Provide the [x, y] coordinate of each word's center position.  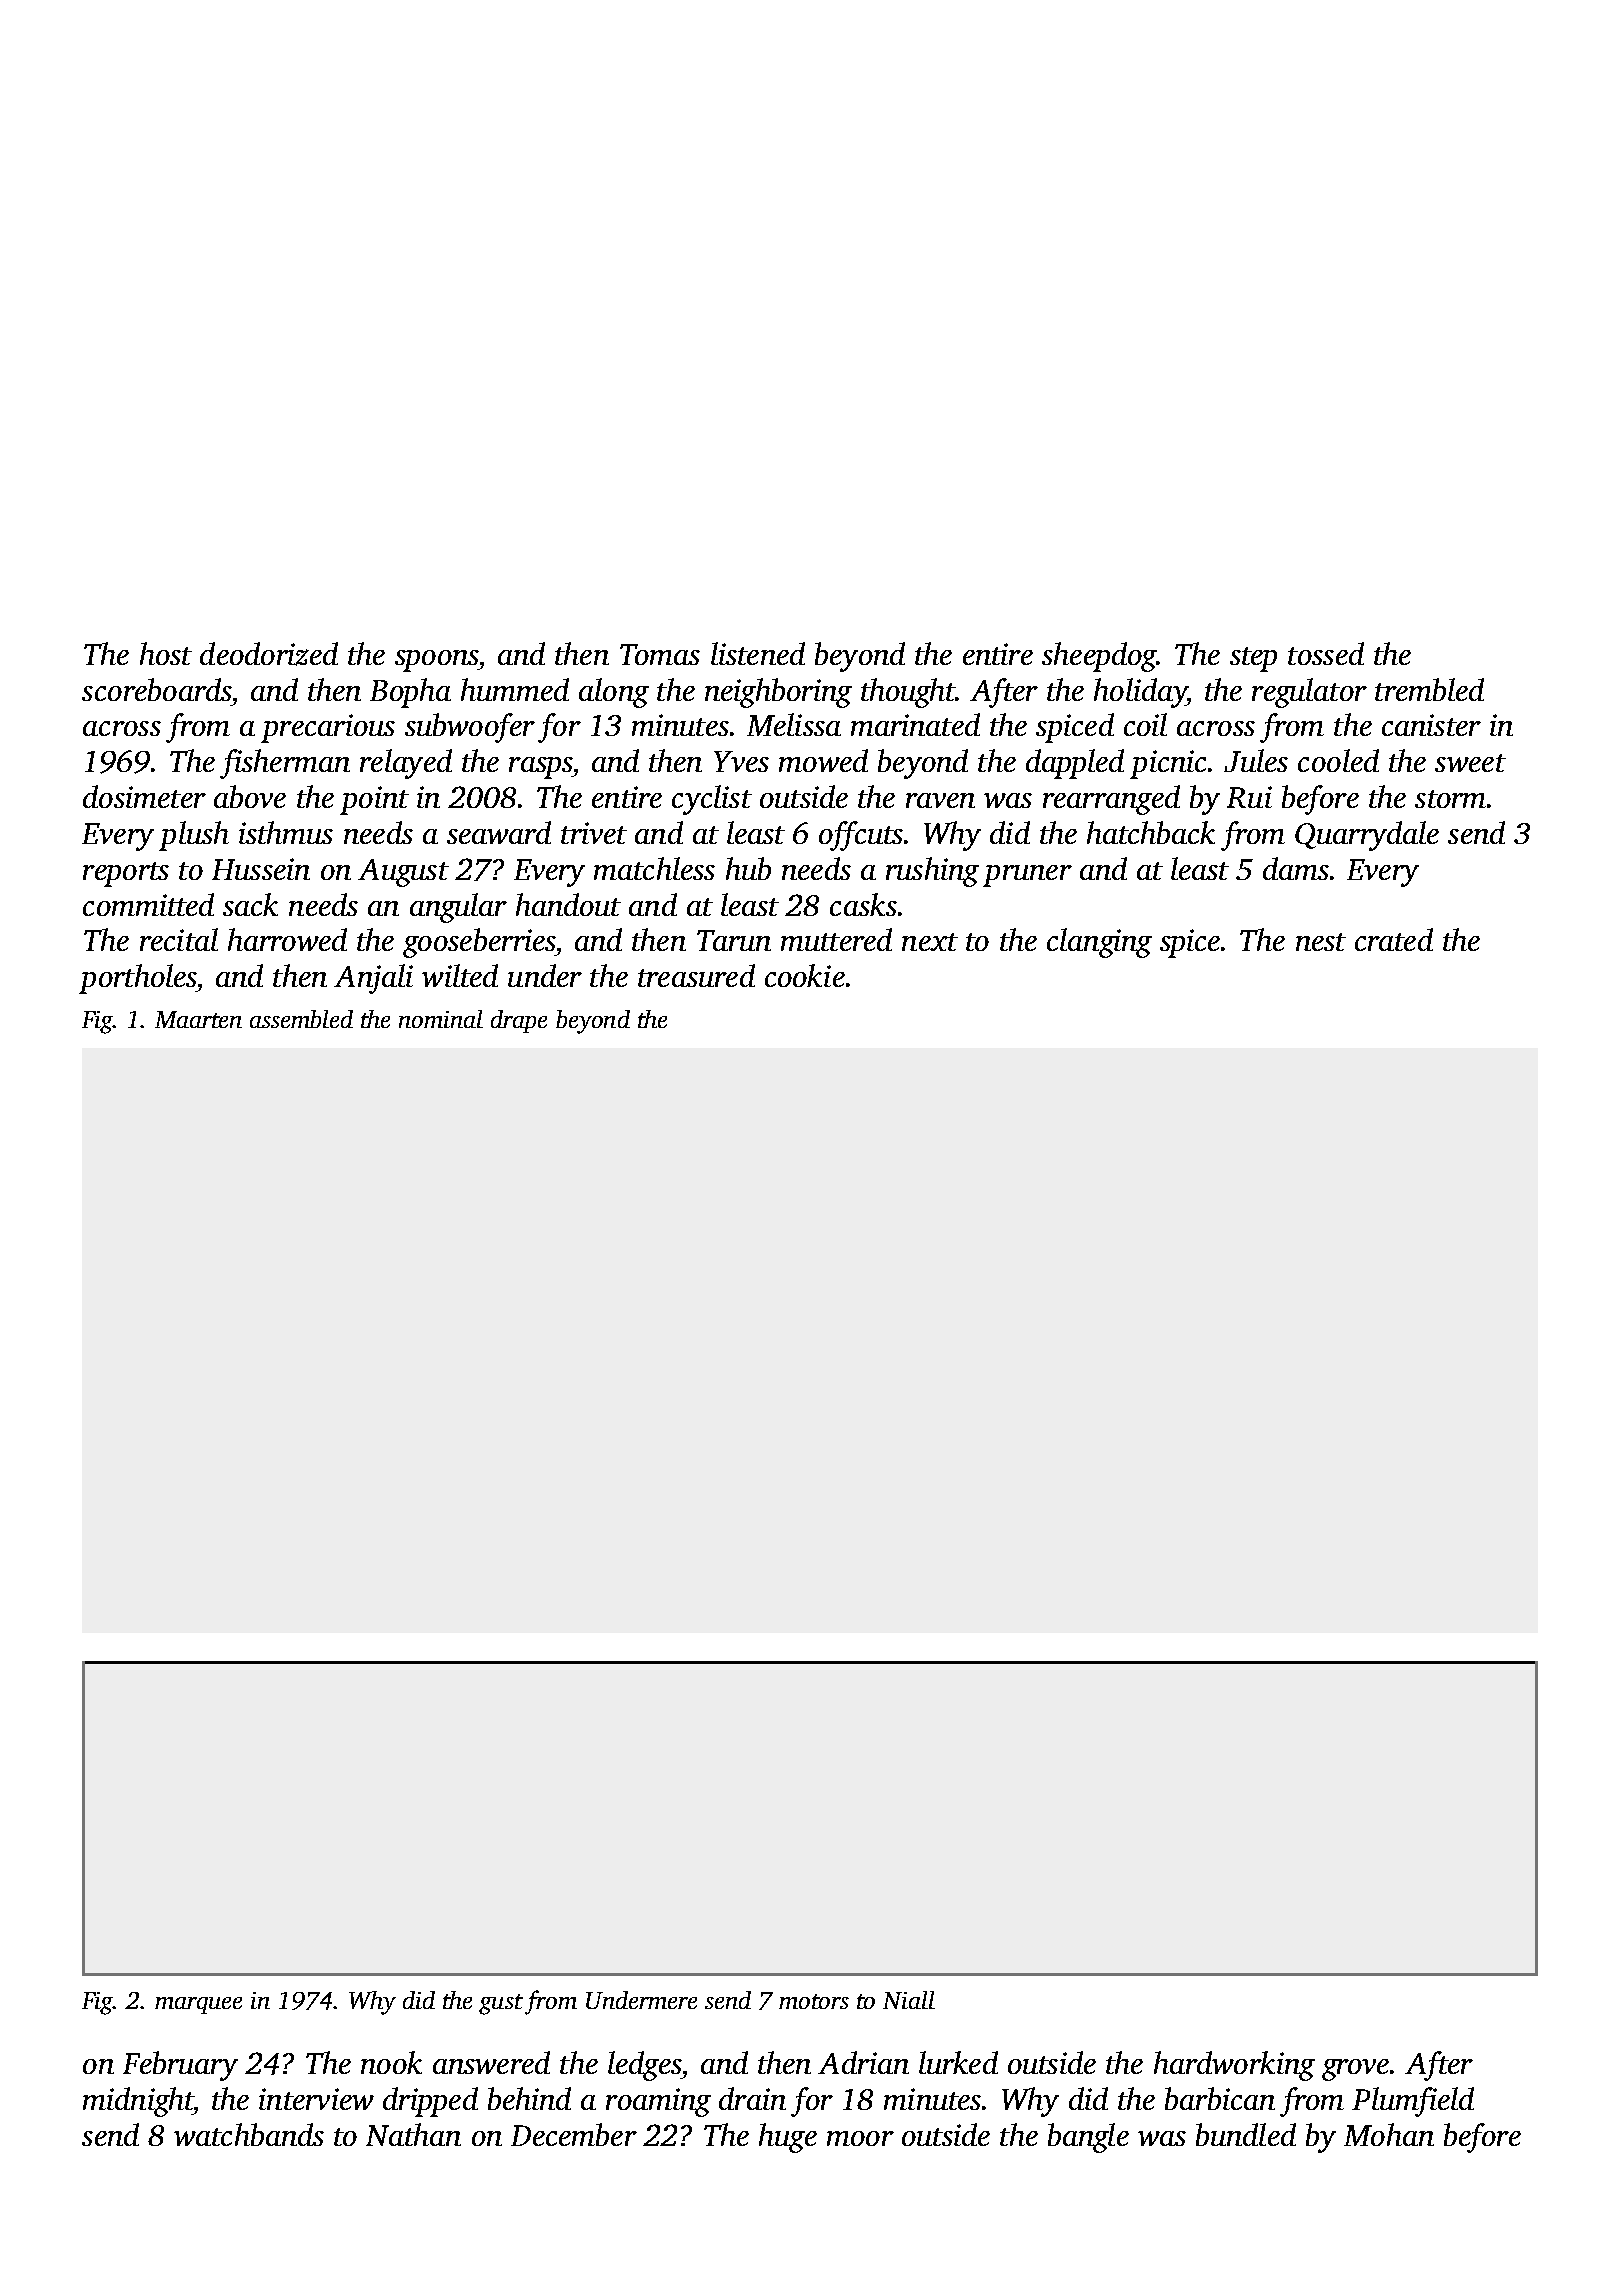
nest [1321, 942]
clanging [1099, 943]
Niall [909, 2000]
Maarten [198, 1019]
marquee [198, 2005]
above [250, 796]
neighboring [778, 693]
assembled [301, 1019]
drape [519, 1021]
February [180, 2066]
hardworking [1234, 2066]
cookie [805, 975]
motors [814, 2001]
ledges [644, 2066]
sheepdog [1099, 657]
